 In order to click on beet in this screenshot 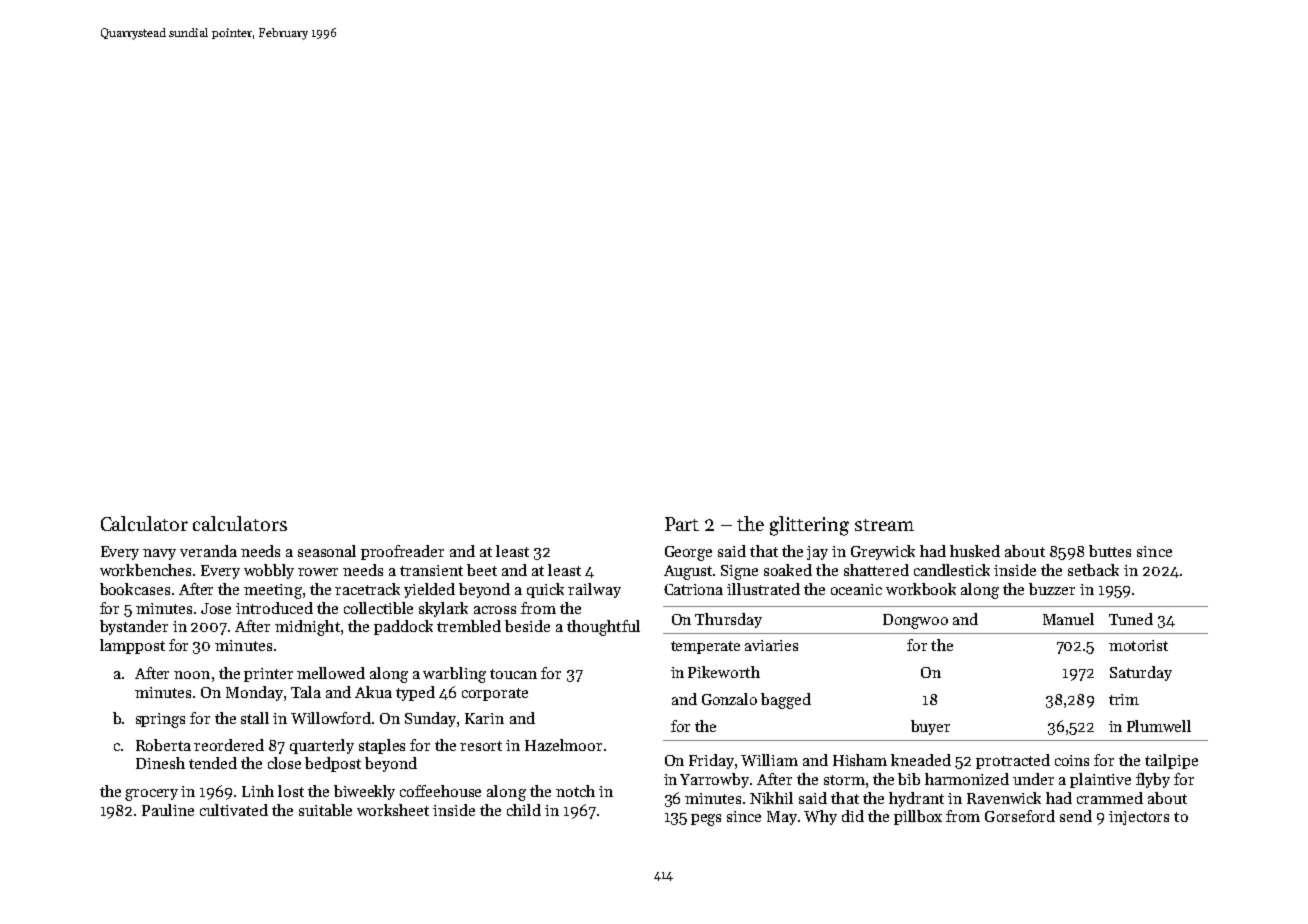, I will do `click(482, 570)`.
